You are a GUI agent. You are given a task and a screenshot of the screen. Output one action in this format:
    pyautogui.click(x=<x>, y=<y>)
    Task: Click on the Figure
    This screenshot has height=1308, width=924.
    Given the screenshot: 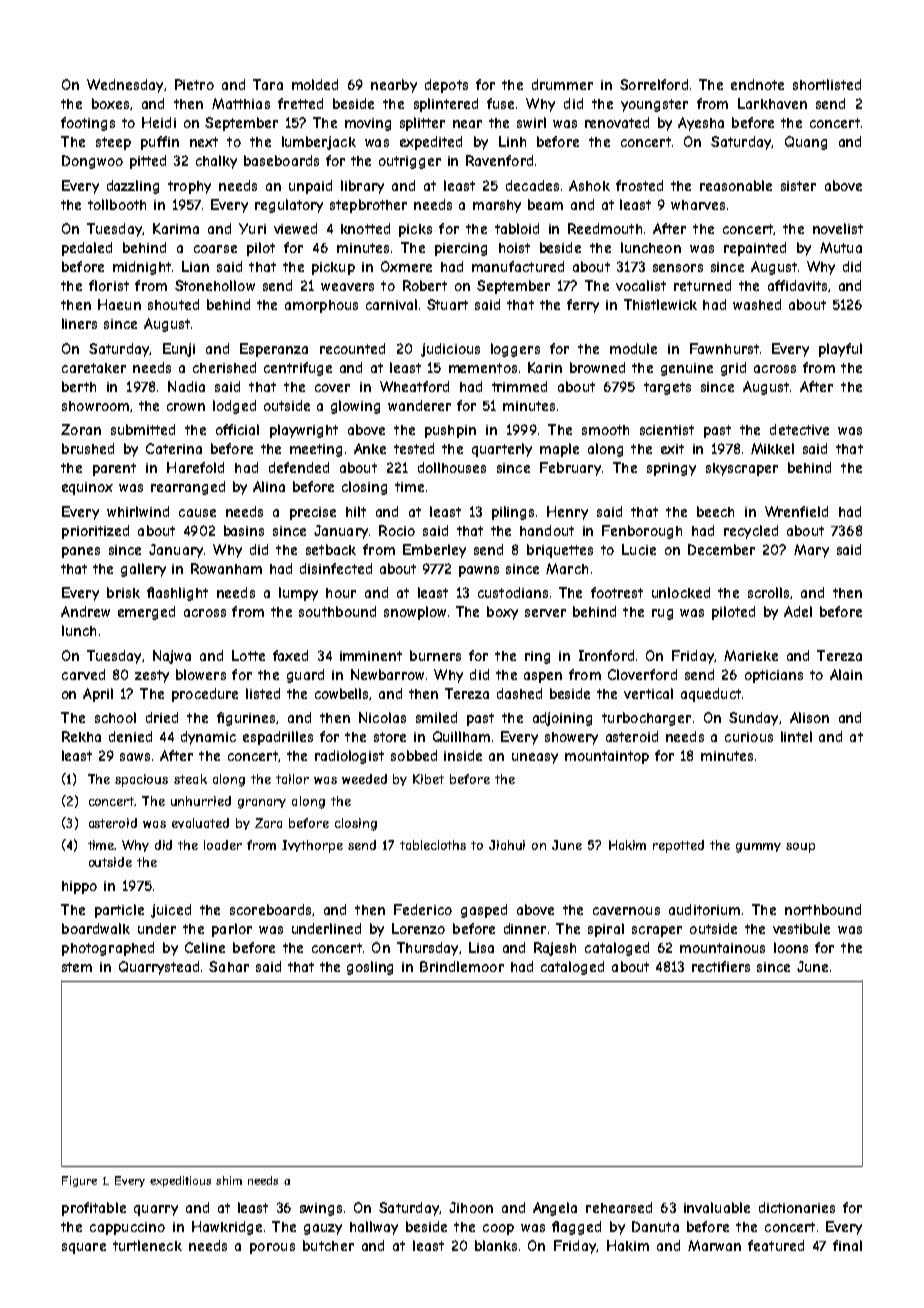 What is the action you would take?
    pyautogui.click(x=79, y=1181)
